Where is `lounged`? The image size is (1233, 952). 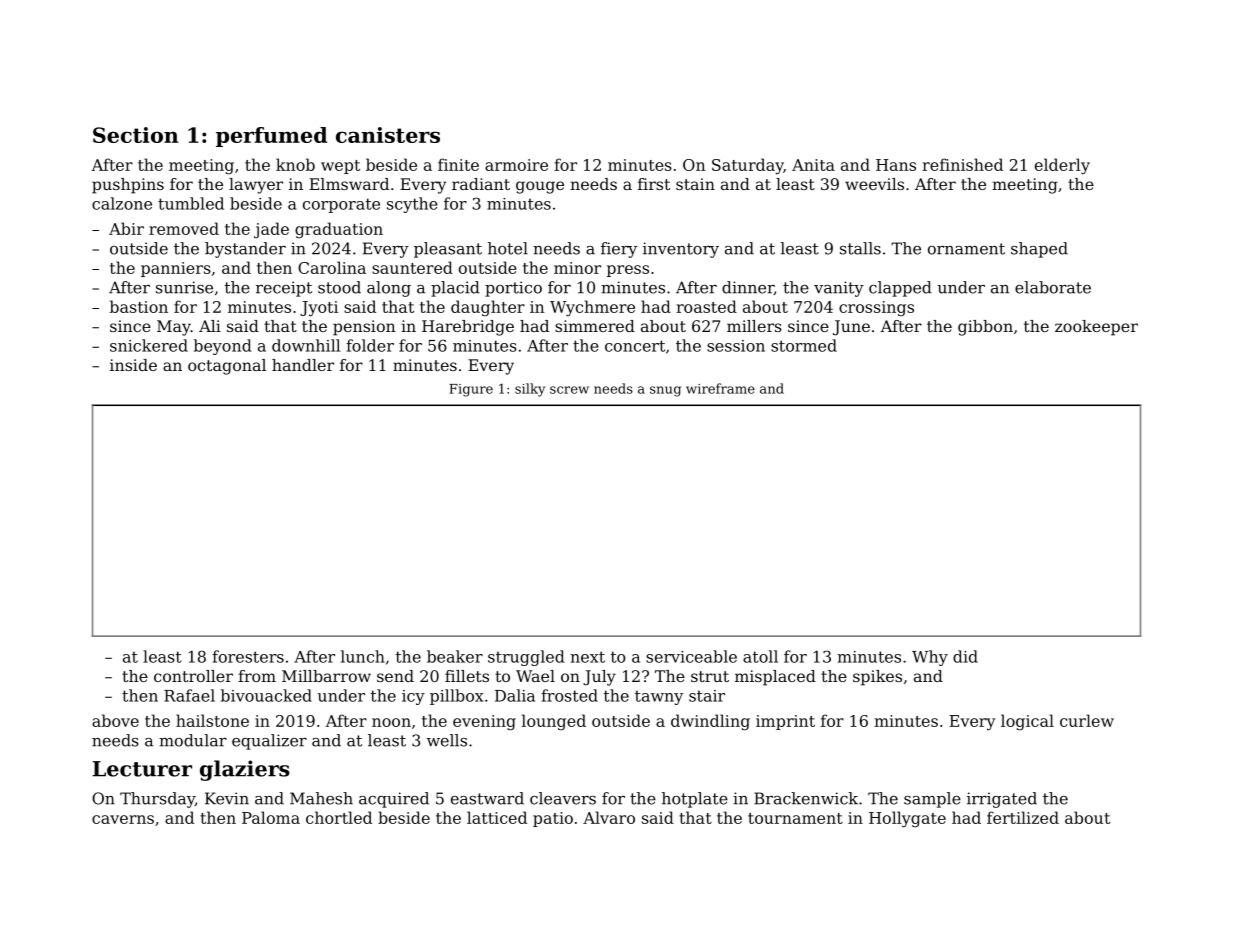
lounged is located at coordinates (554, 722).
